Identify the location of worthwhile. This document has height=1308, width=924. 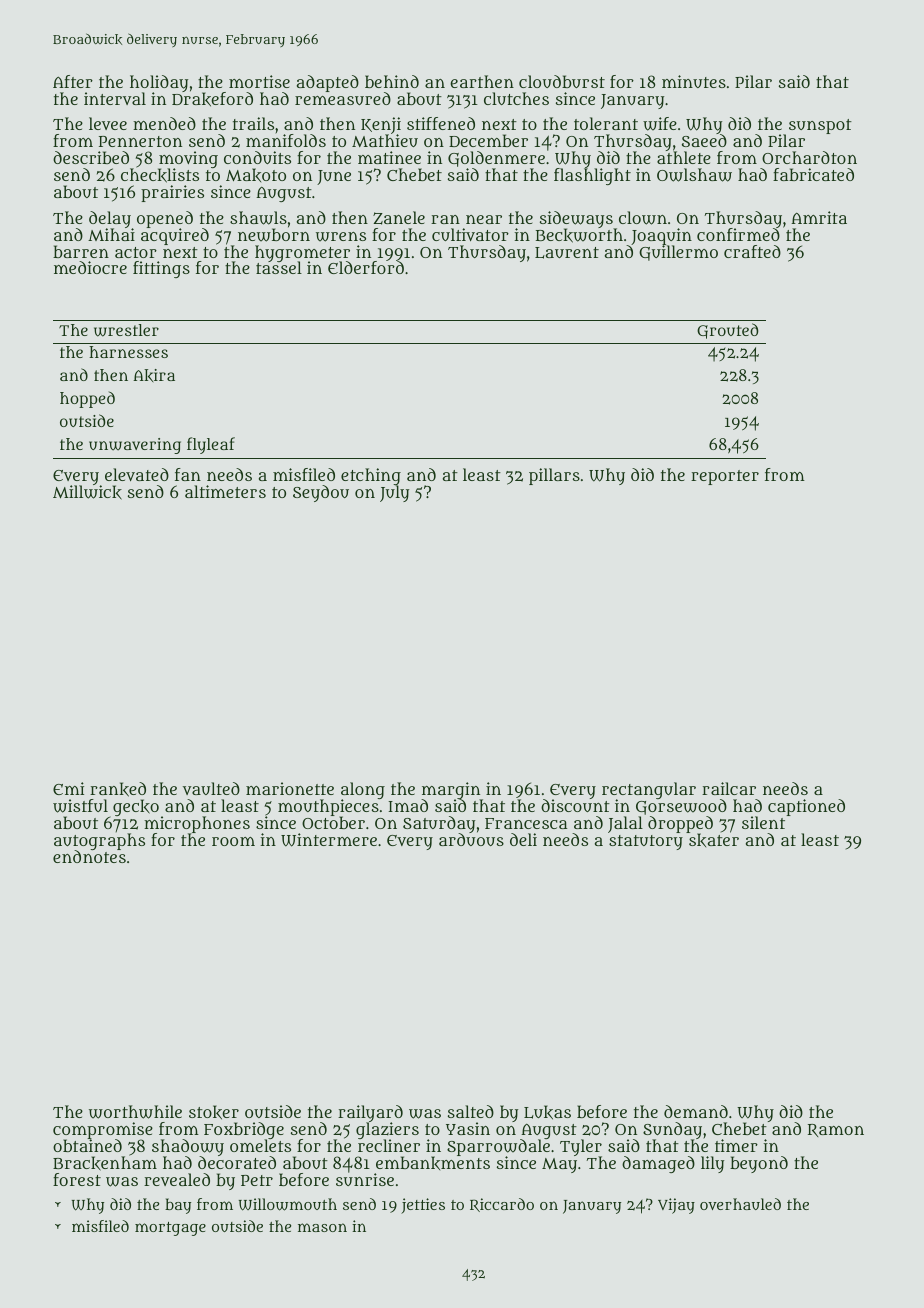
(135, 1112).
